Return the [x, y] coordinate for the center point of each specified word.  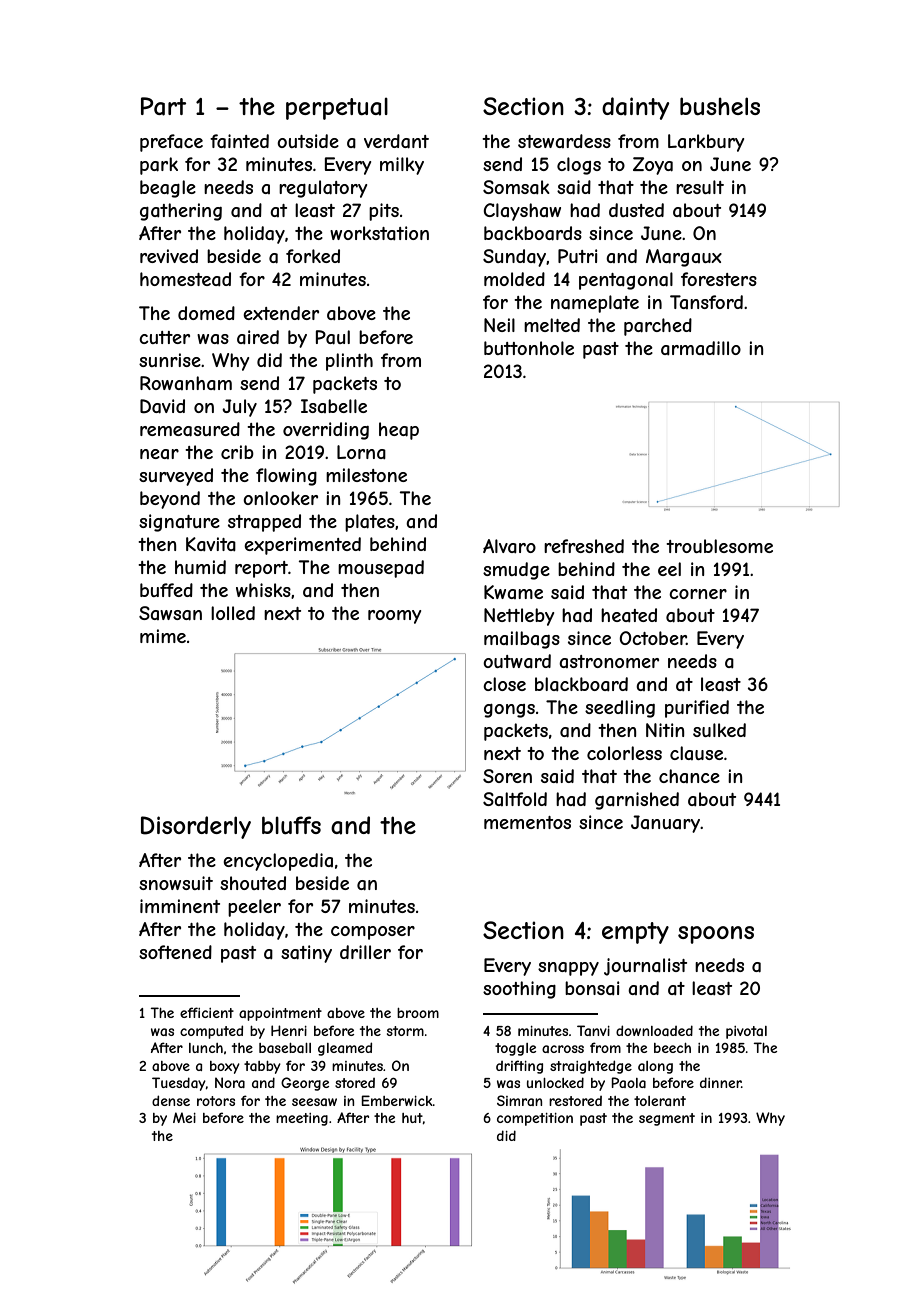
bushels [720, 106]
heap [399, 431]
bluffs [291, 825]
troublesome [719, 546]
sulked [719, 730]
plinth [349, 362]
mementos [527, 822]
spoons [716, 935]
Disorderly [196, 827]
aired [258, 337]
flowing [286, 477]
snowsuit [176, 883]
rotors [216, 1101]
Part [163, 106]
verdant [396, 141]
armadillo [701, 348]
